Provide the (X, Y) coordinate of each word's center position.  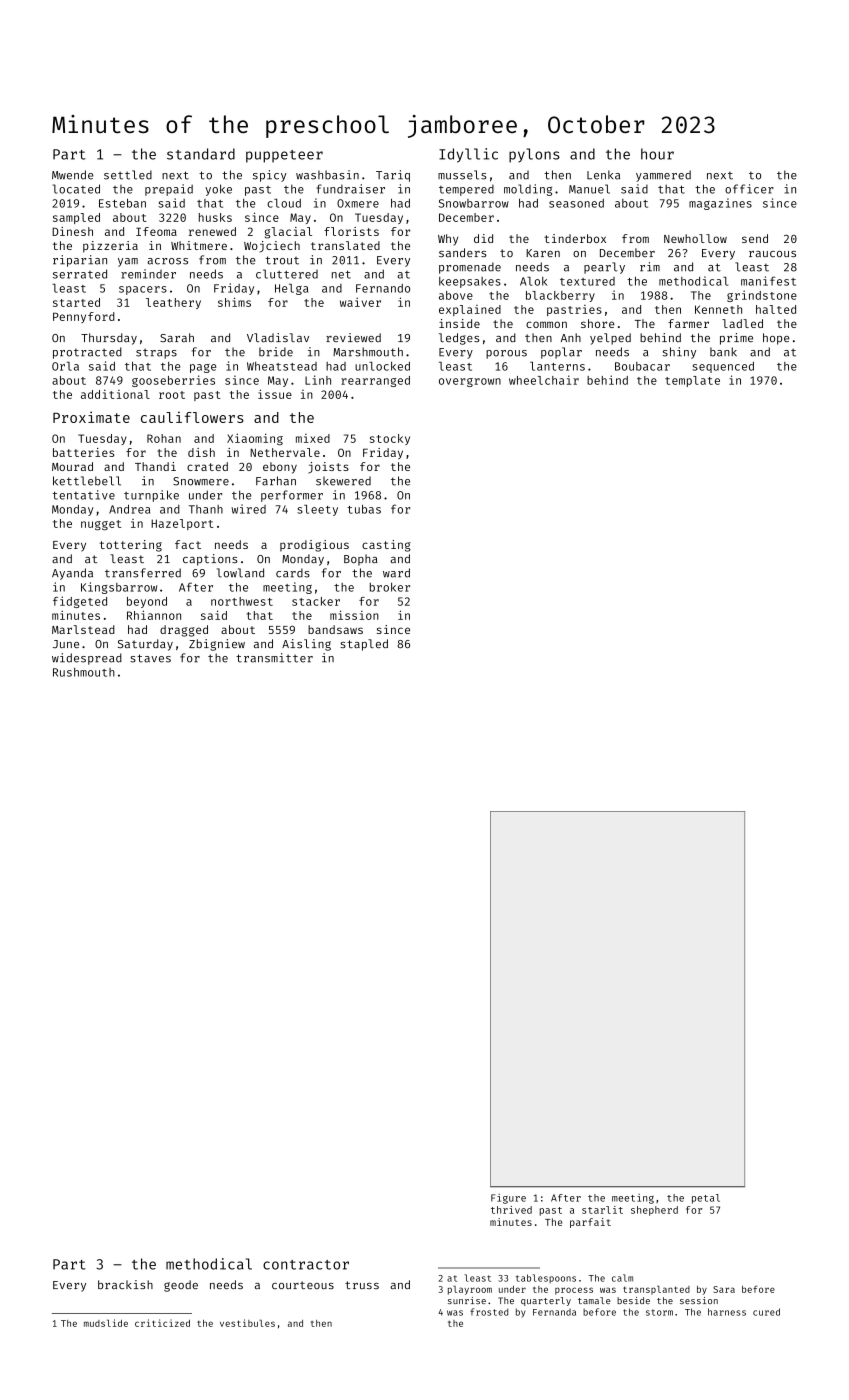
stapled (364, 645)
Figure (508, 1199)
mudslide (106, 1323)
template (692, 381)
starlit (602, 1210)
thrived (511, 1210)
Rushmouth (84, 672)
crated (207, 466)
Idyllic (468, 155)
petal (706, 1199)
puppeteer (284, 156)
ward (396, 573)
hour (657, 154)
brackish (125, 1284)
